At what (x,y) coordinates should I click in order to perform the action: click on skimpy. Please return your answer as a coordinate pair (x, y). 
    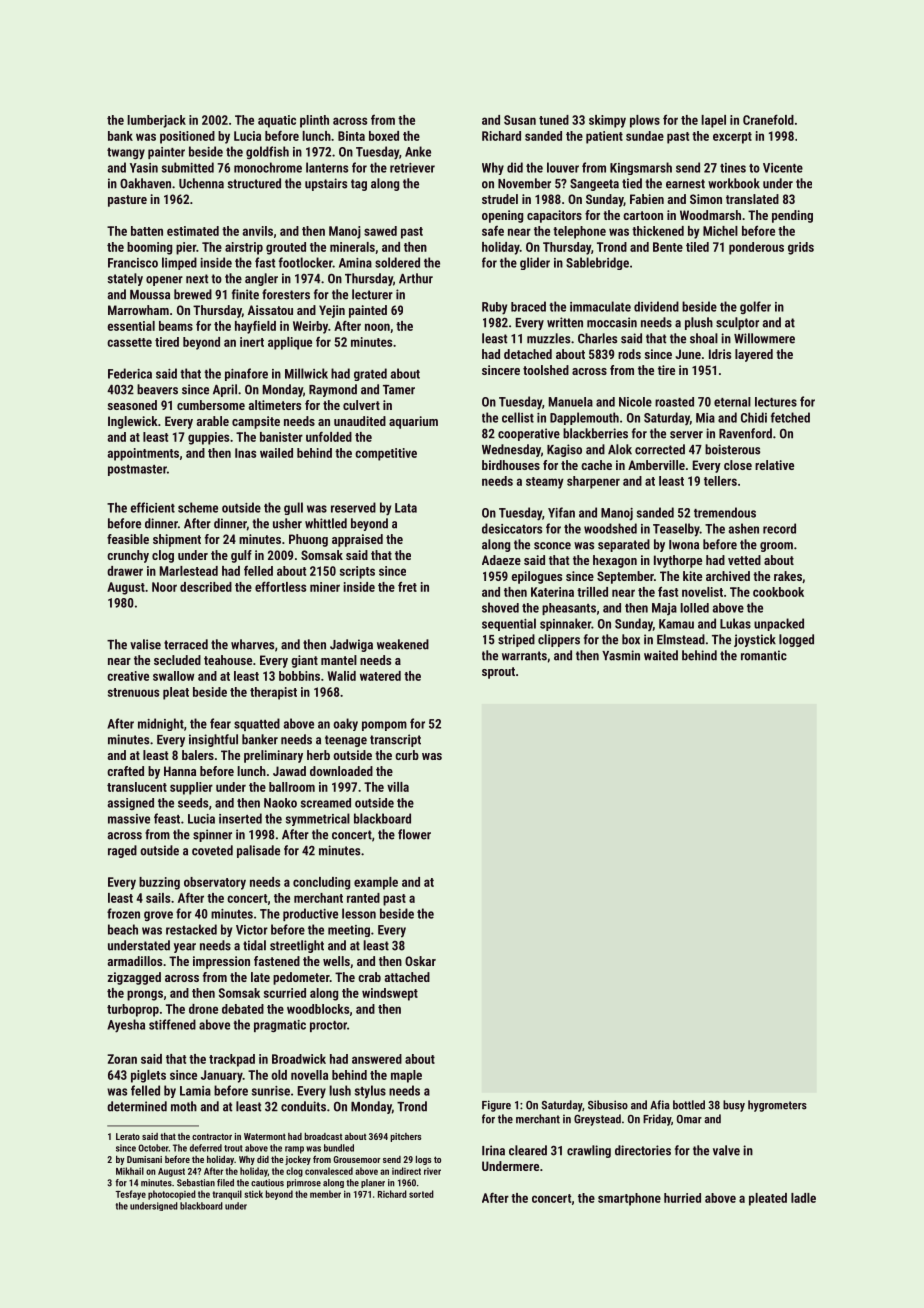
    Looking at the image, I should click on (607, 121).
